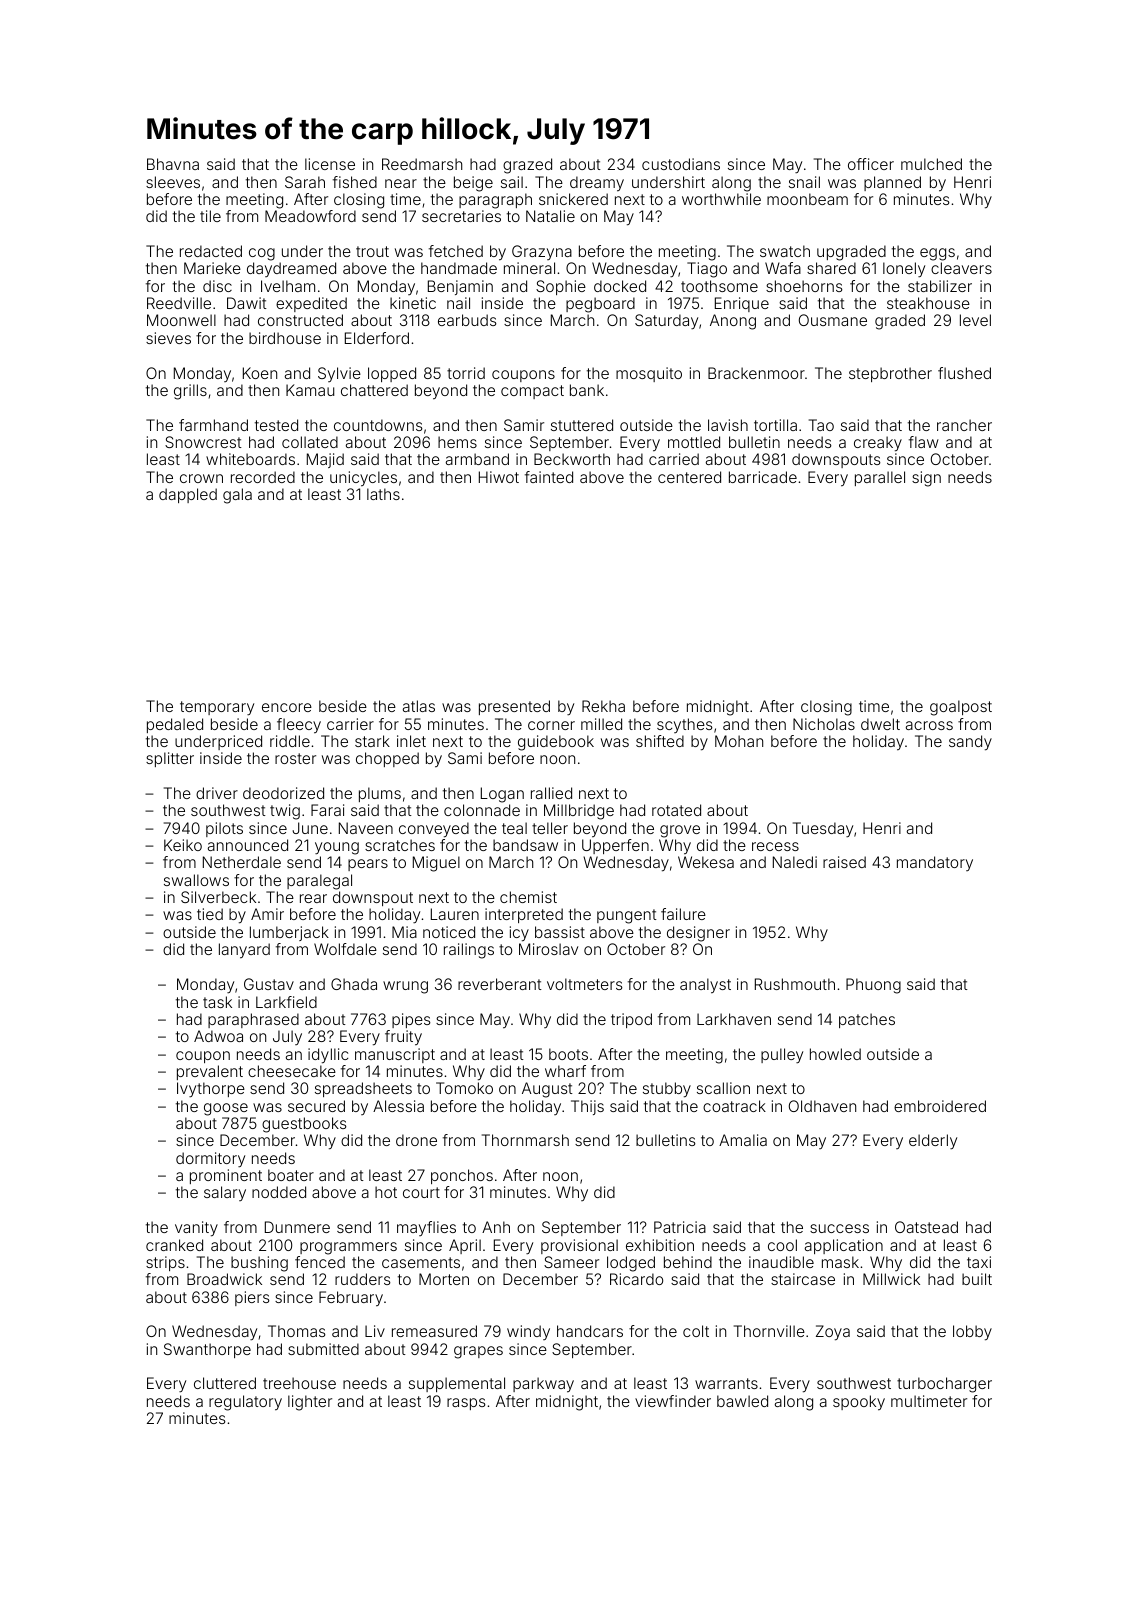 This document has width=1138, height=1609. What do you see at coordinates (411, 1020) in the document?
I see `pipes` at bounding box center [411, 1020].
